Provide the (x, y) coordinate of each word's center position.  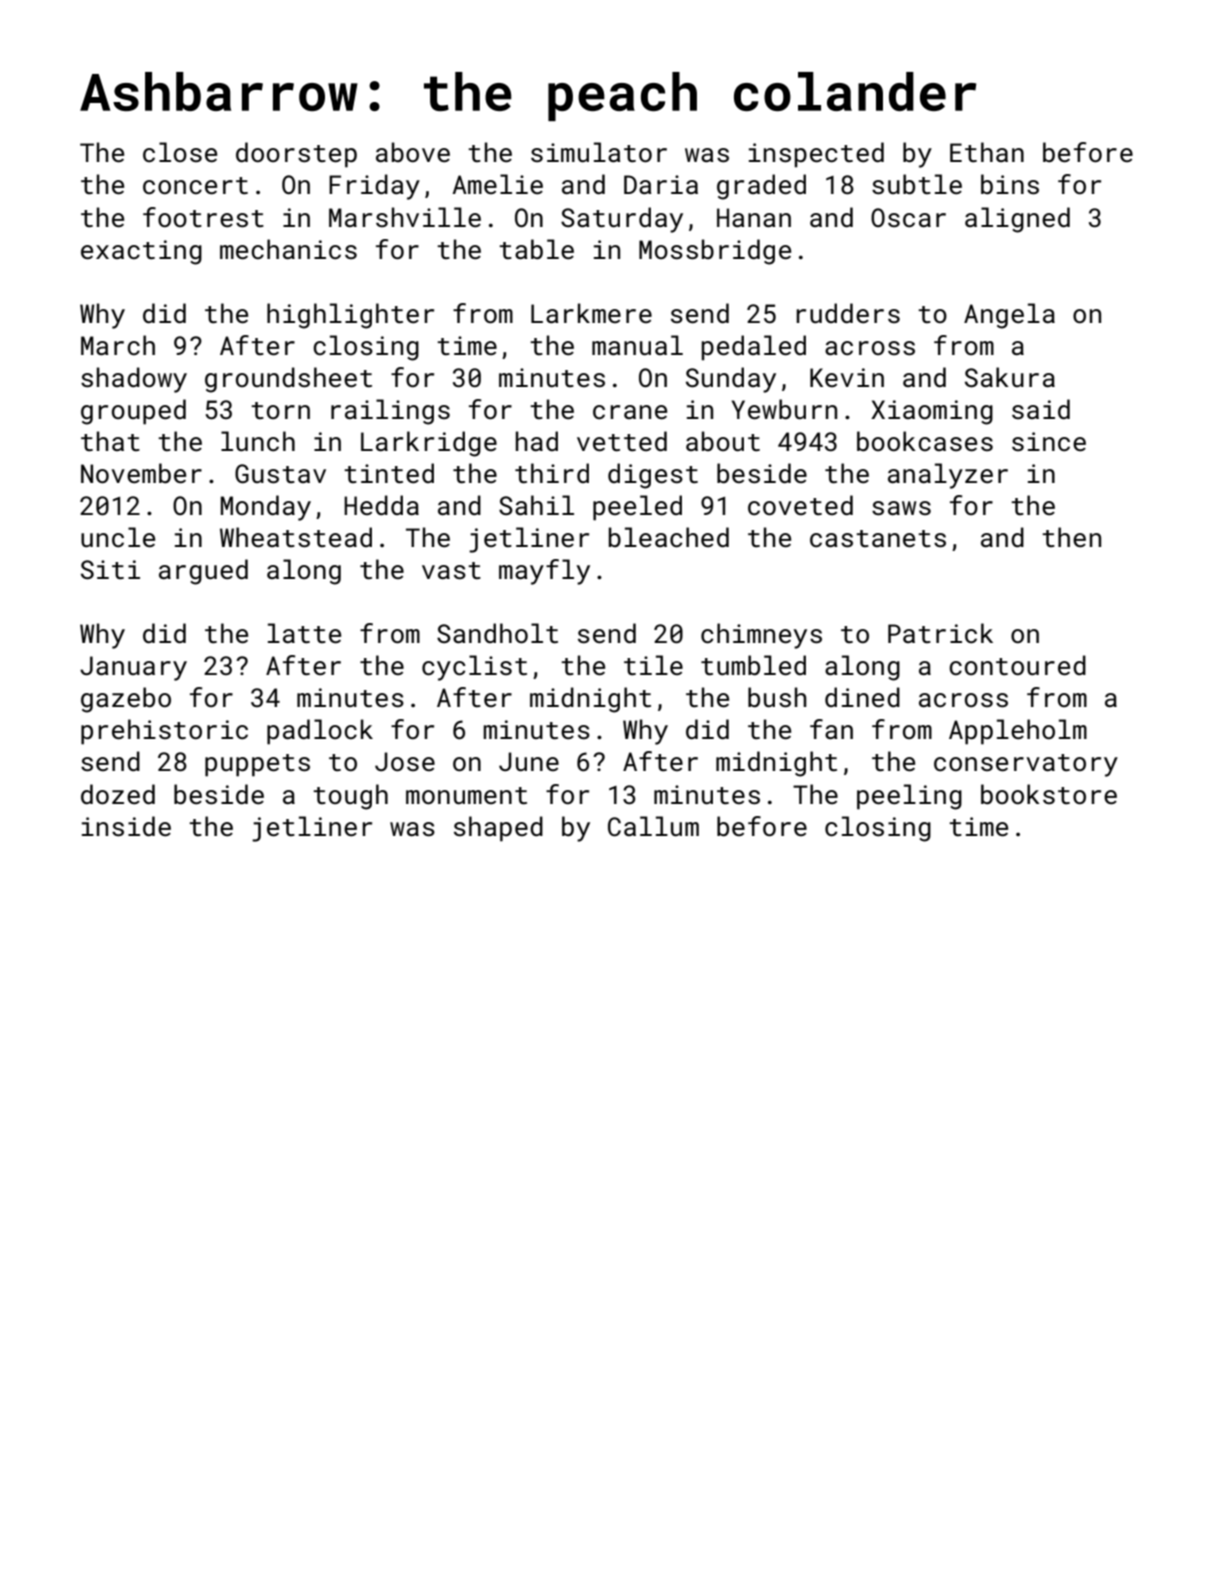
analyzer (948, 476)
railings (390, 412)
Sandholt (497, 633)
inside (126, 826)
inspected (816, 155)
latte (304, 633)
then (1071, 537)
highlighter (350, 316)
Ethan (987, 152)
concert (195, 186)
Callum (653, 826)
